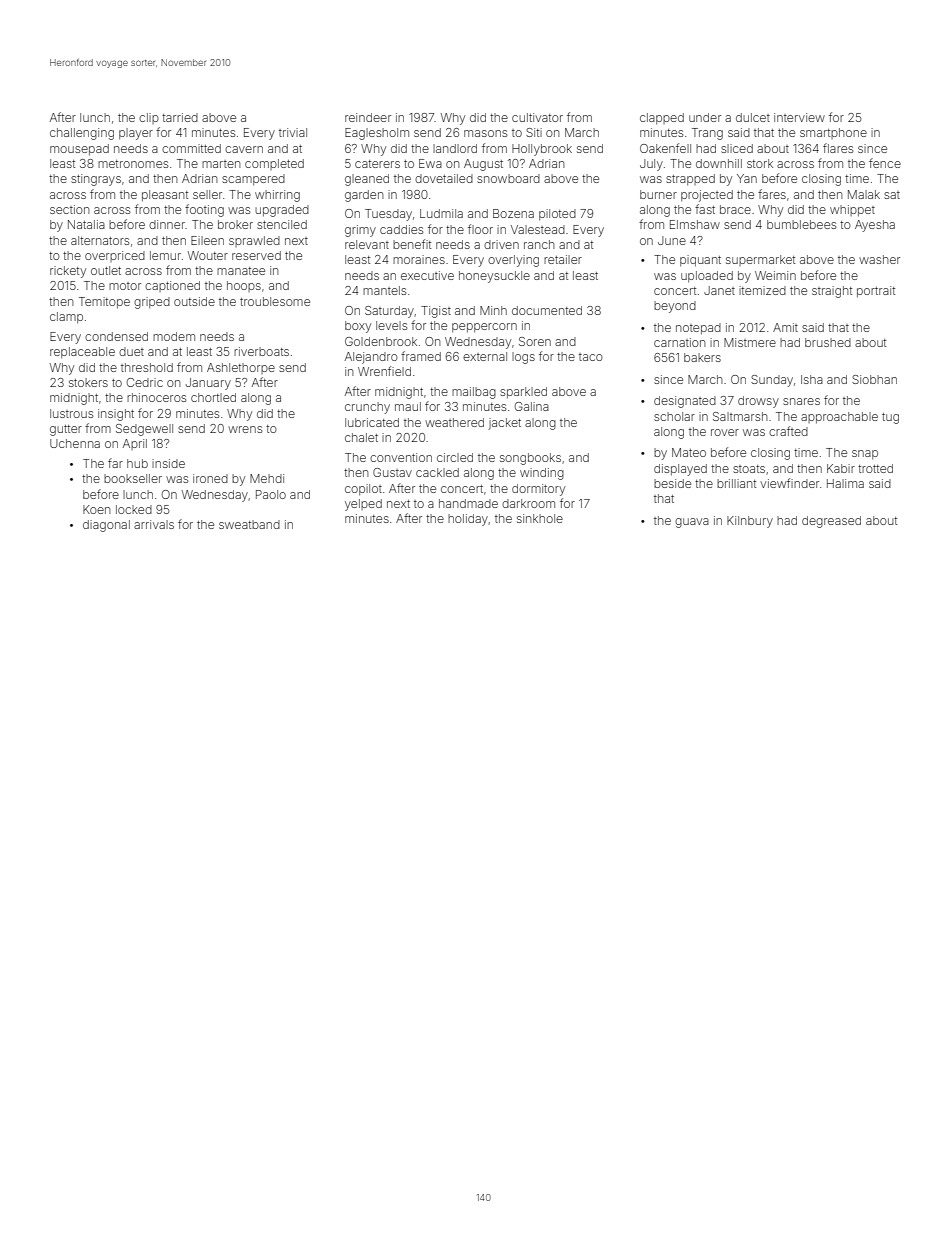 Image resolution: width=952 pixels, height=1233 pixels. What do you see at coordinates (692, 523) in the page?
I see `guava` at bounding box center [692, 523].
